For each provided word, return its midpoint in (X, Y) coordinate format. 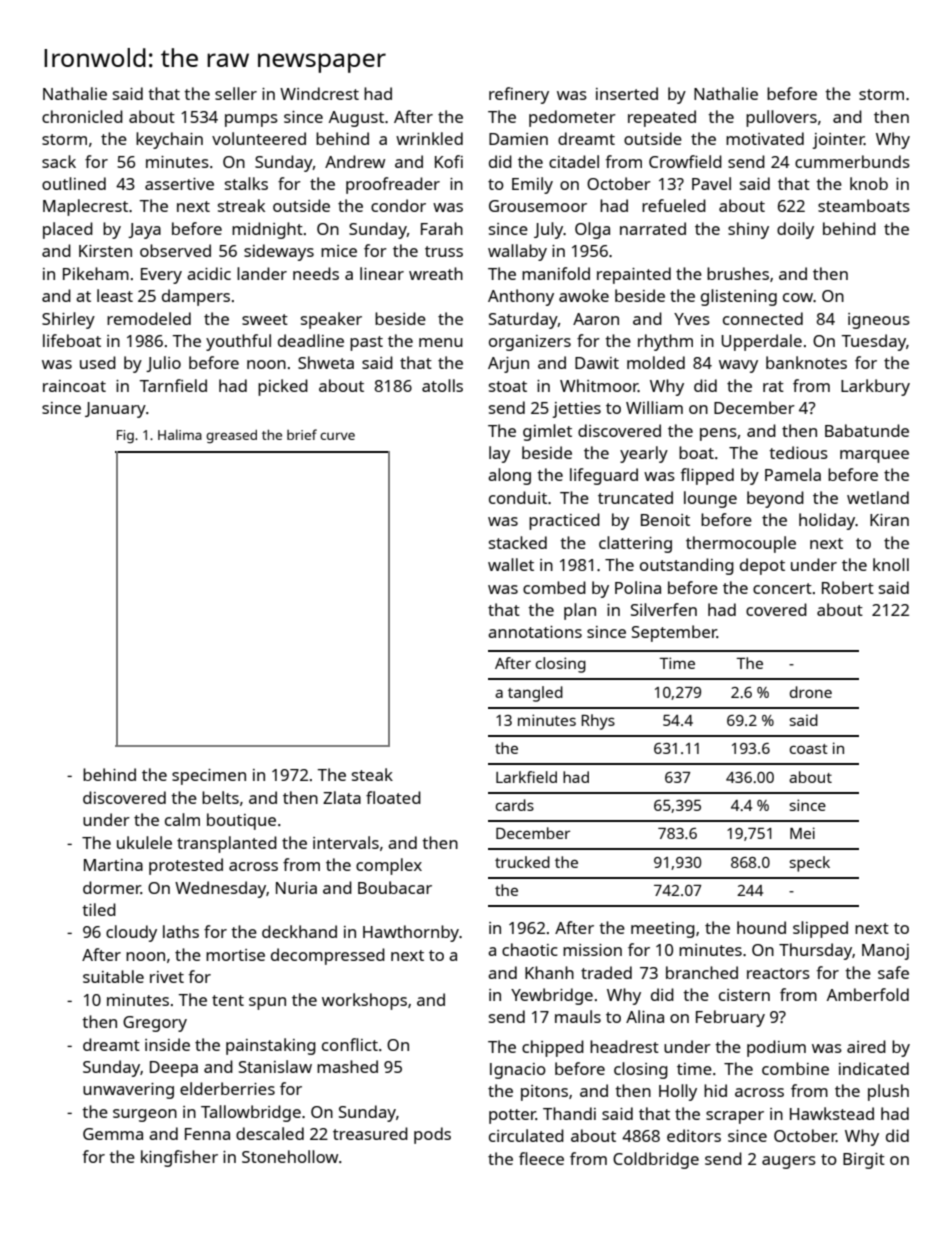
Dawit (597, 363)
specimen (209, 777)
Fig (125, 436)
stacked (518, 542)
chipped (553, 1048)
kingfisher (179, 1158)
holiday (827, 521)
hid (715, 1090)
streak (241, 205)
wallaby (517, 252)
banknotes (806, 362)
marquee (874, 456)
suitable (113, 976)
